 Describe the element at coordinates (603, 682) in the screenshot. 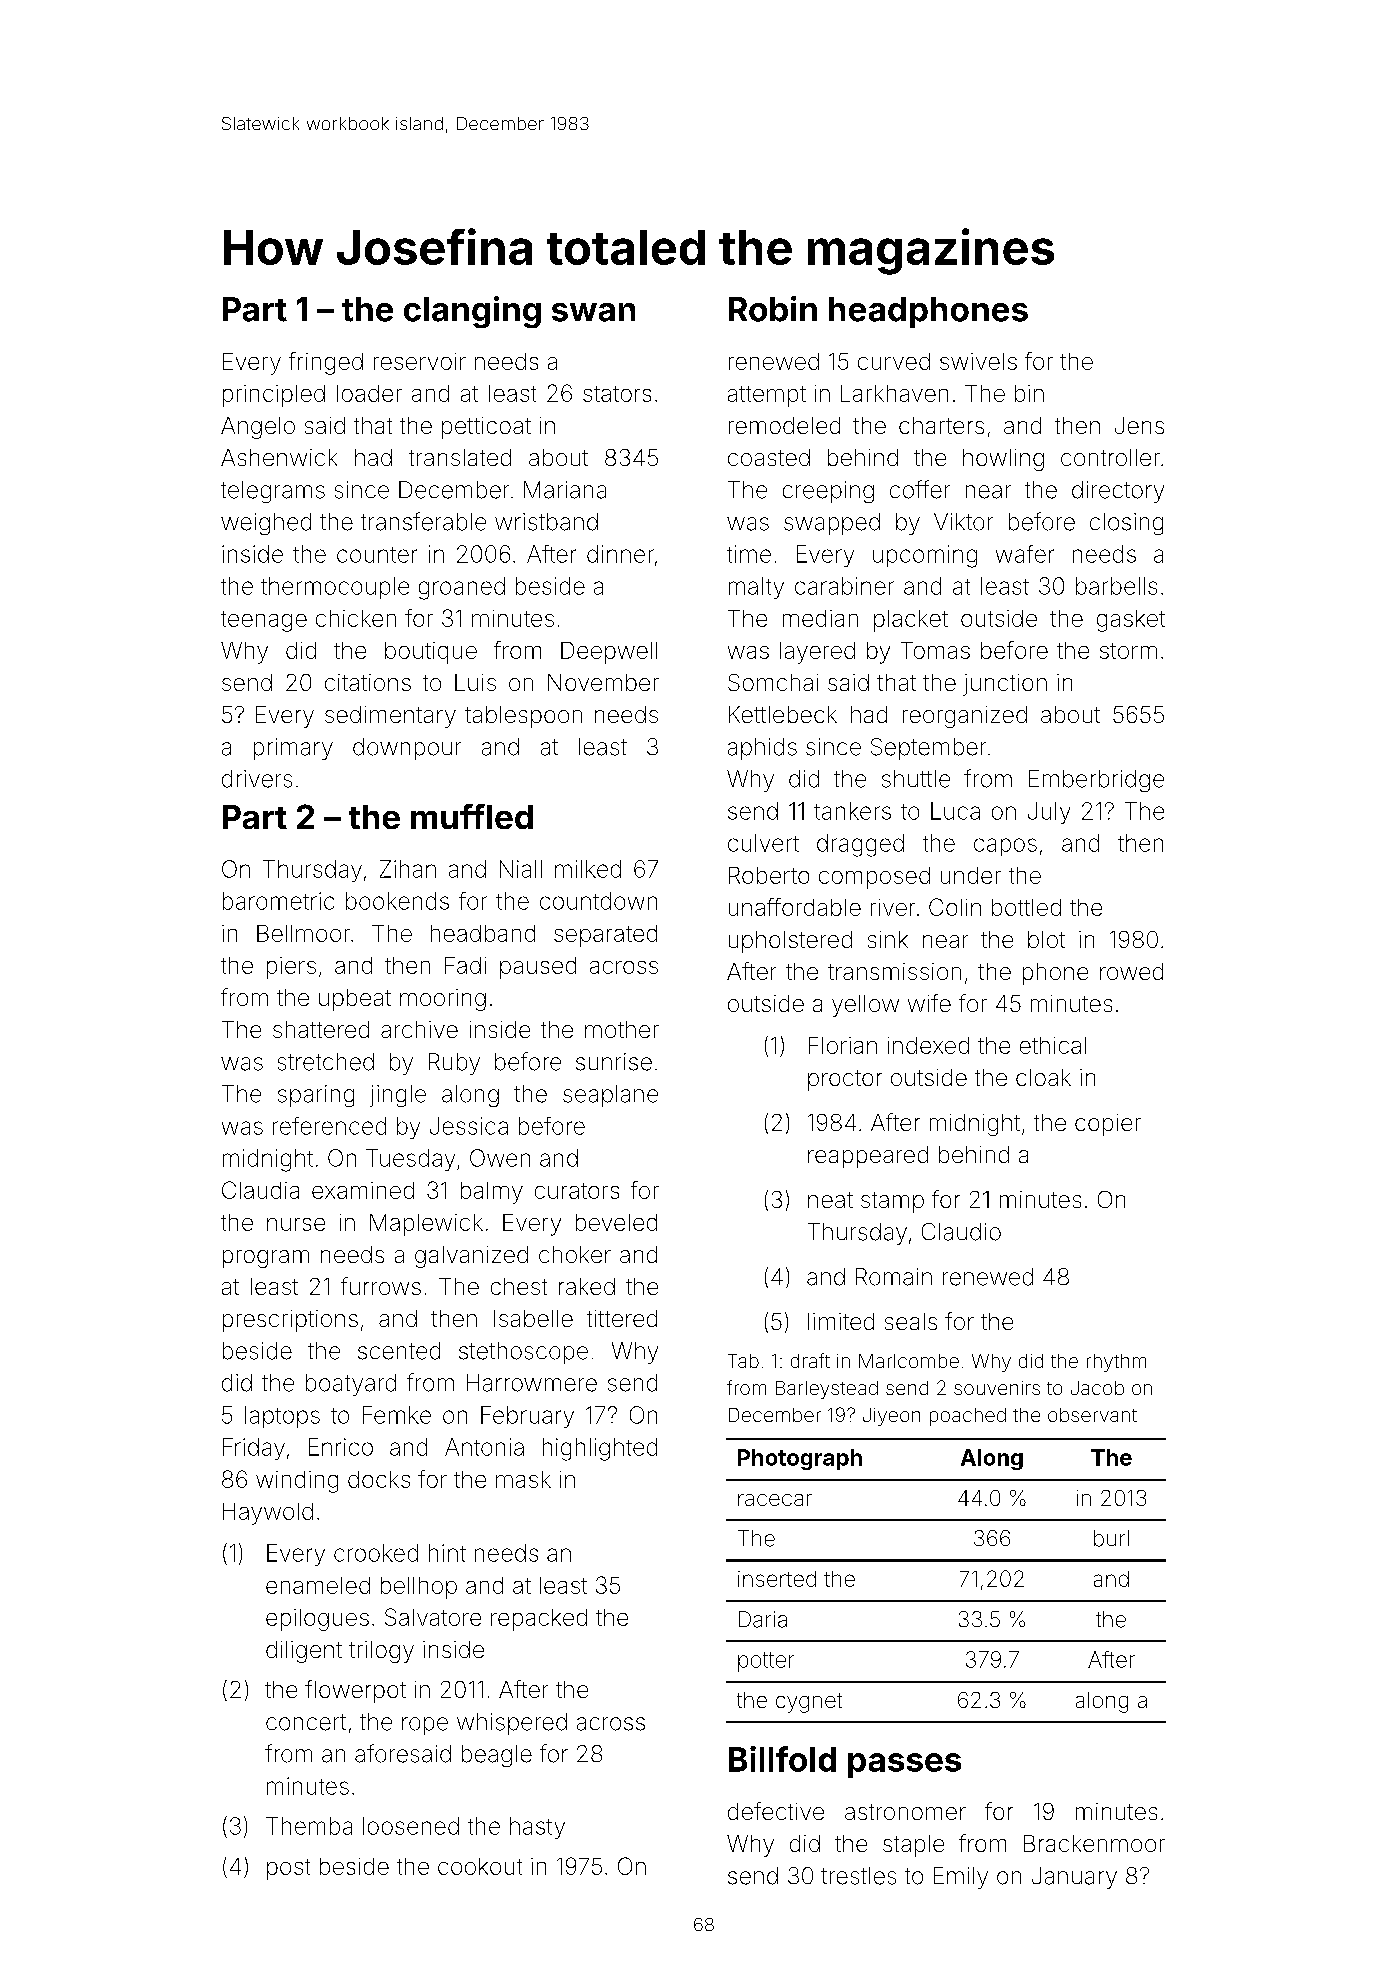

I see `November` at that location.
